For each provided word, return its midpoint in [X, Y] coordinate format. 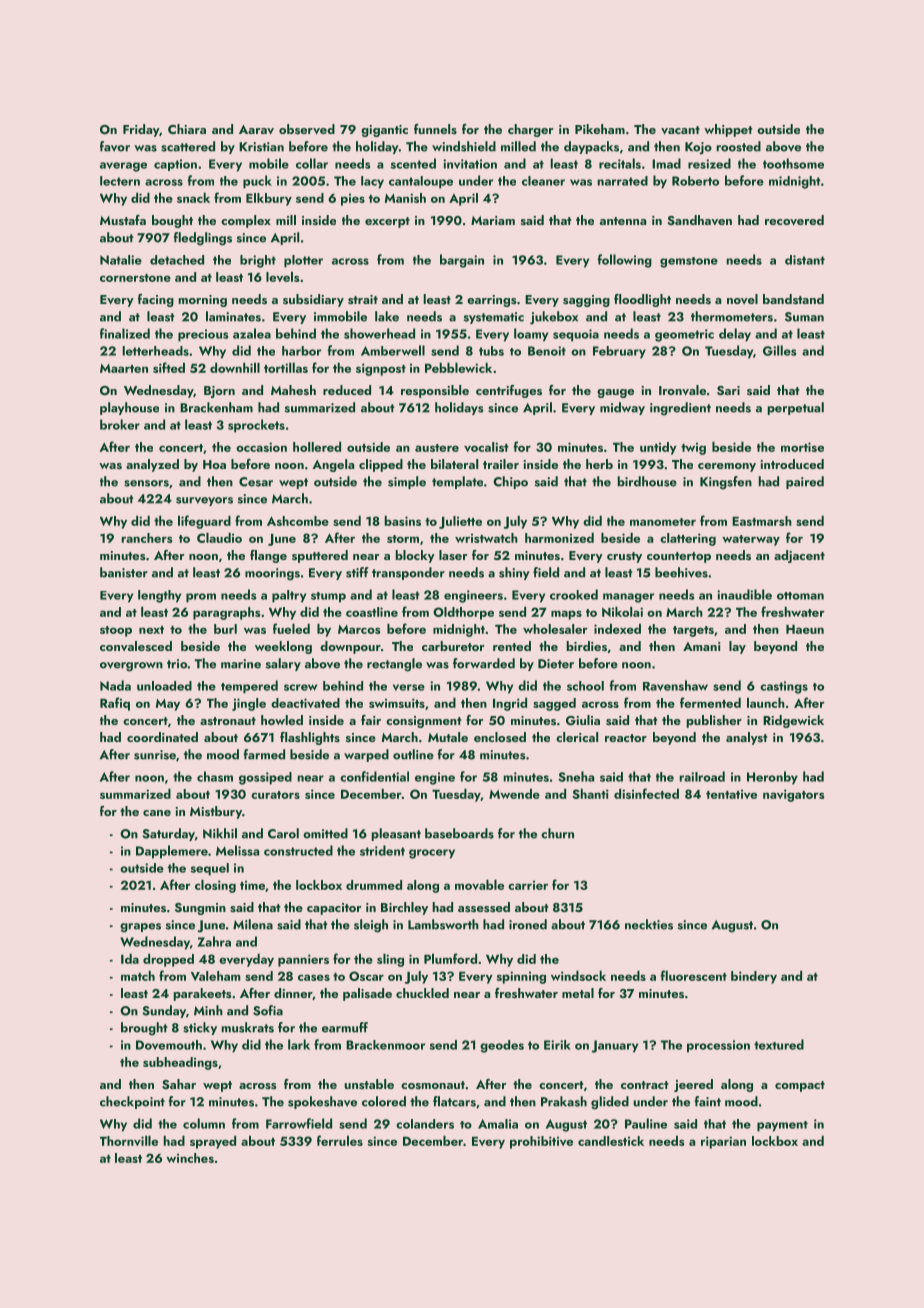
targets [693, 631]
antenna [623, 221]
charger [531, 130]
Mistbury [216, 812]
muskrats [248, 1027]
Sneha [576, 776]
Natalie [121, 260]
